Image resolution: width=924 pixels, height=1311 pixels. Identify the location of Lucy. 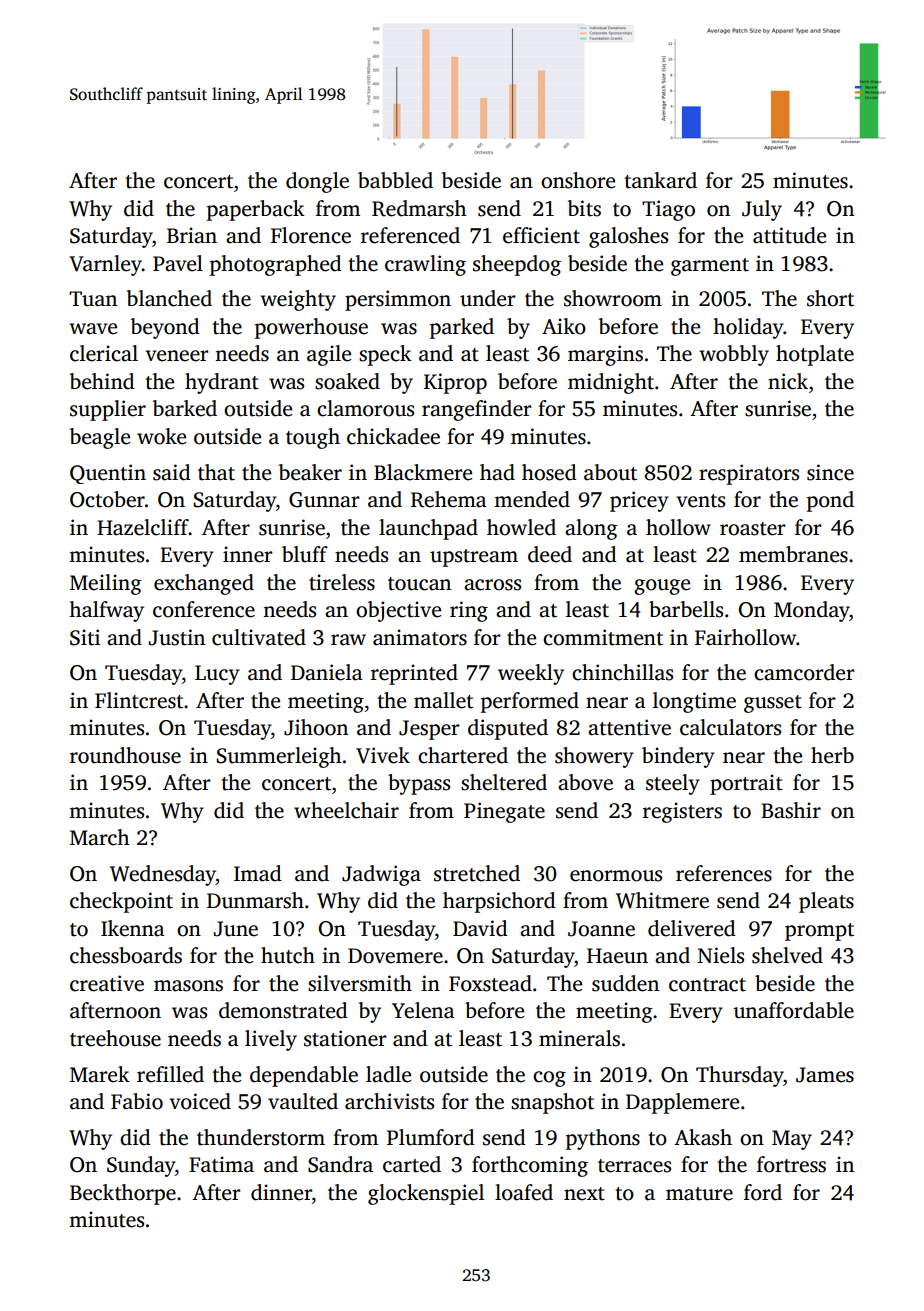
(217, 675).
